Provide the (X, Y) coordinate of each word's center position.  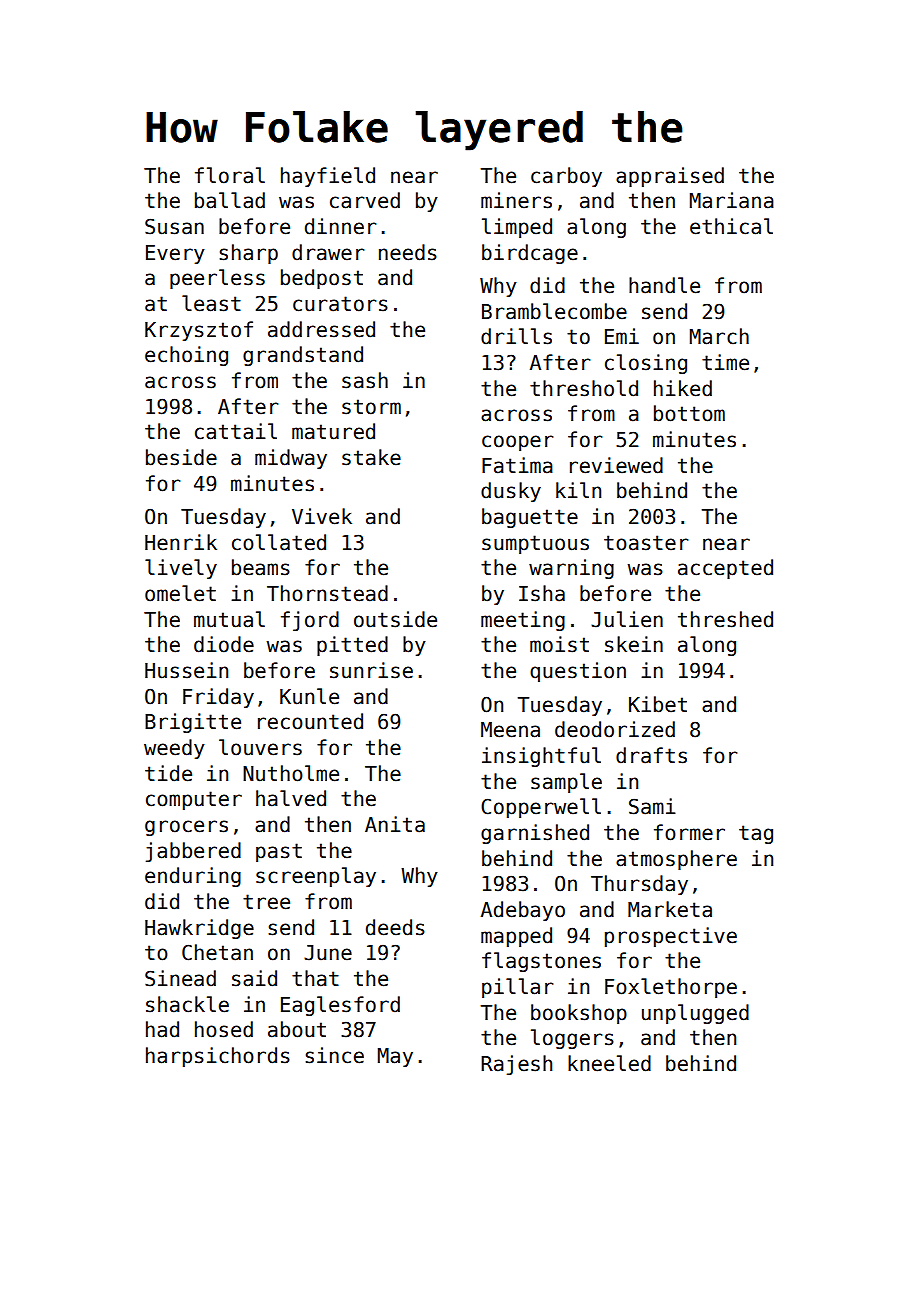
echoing (186, 356)
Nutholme (291, 773)
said (254, 978)
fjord (310, 621)
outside (395, 619)
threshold (584, 388)
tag (756, 834)
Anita (395, 824)
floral (230, 175)
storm (371, 407)
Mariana (732, 200)
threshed (725, 619)
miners (516, 200)
